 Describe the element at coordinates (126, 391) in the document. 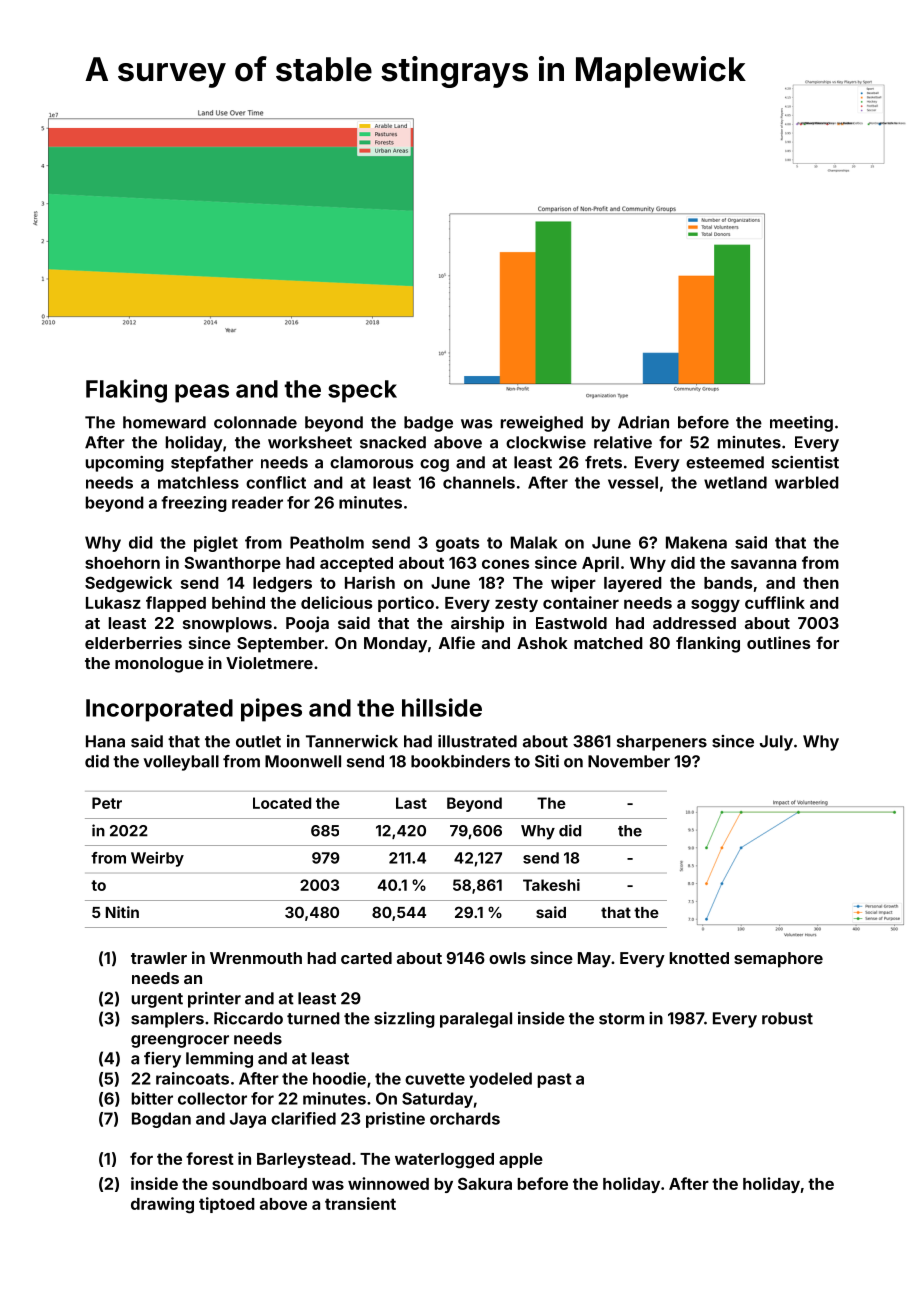

I see `Flaking` at that location.
